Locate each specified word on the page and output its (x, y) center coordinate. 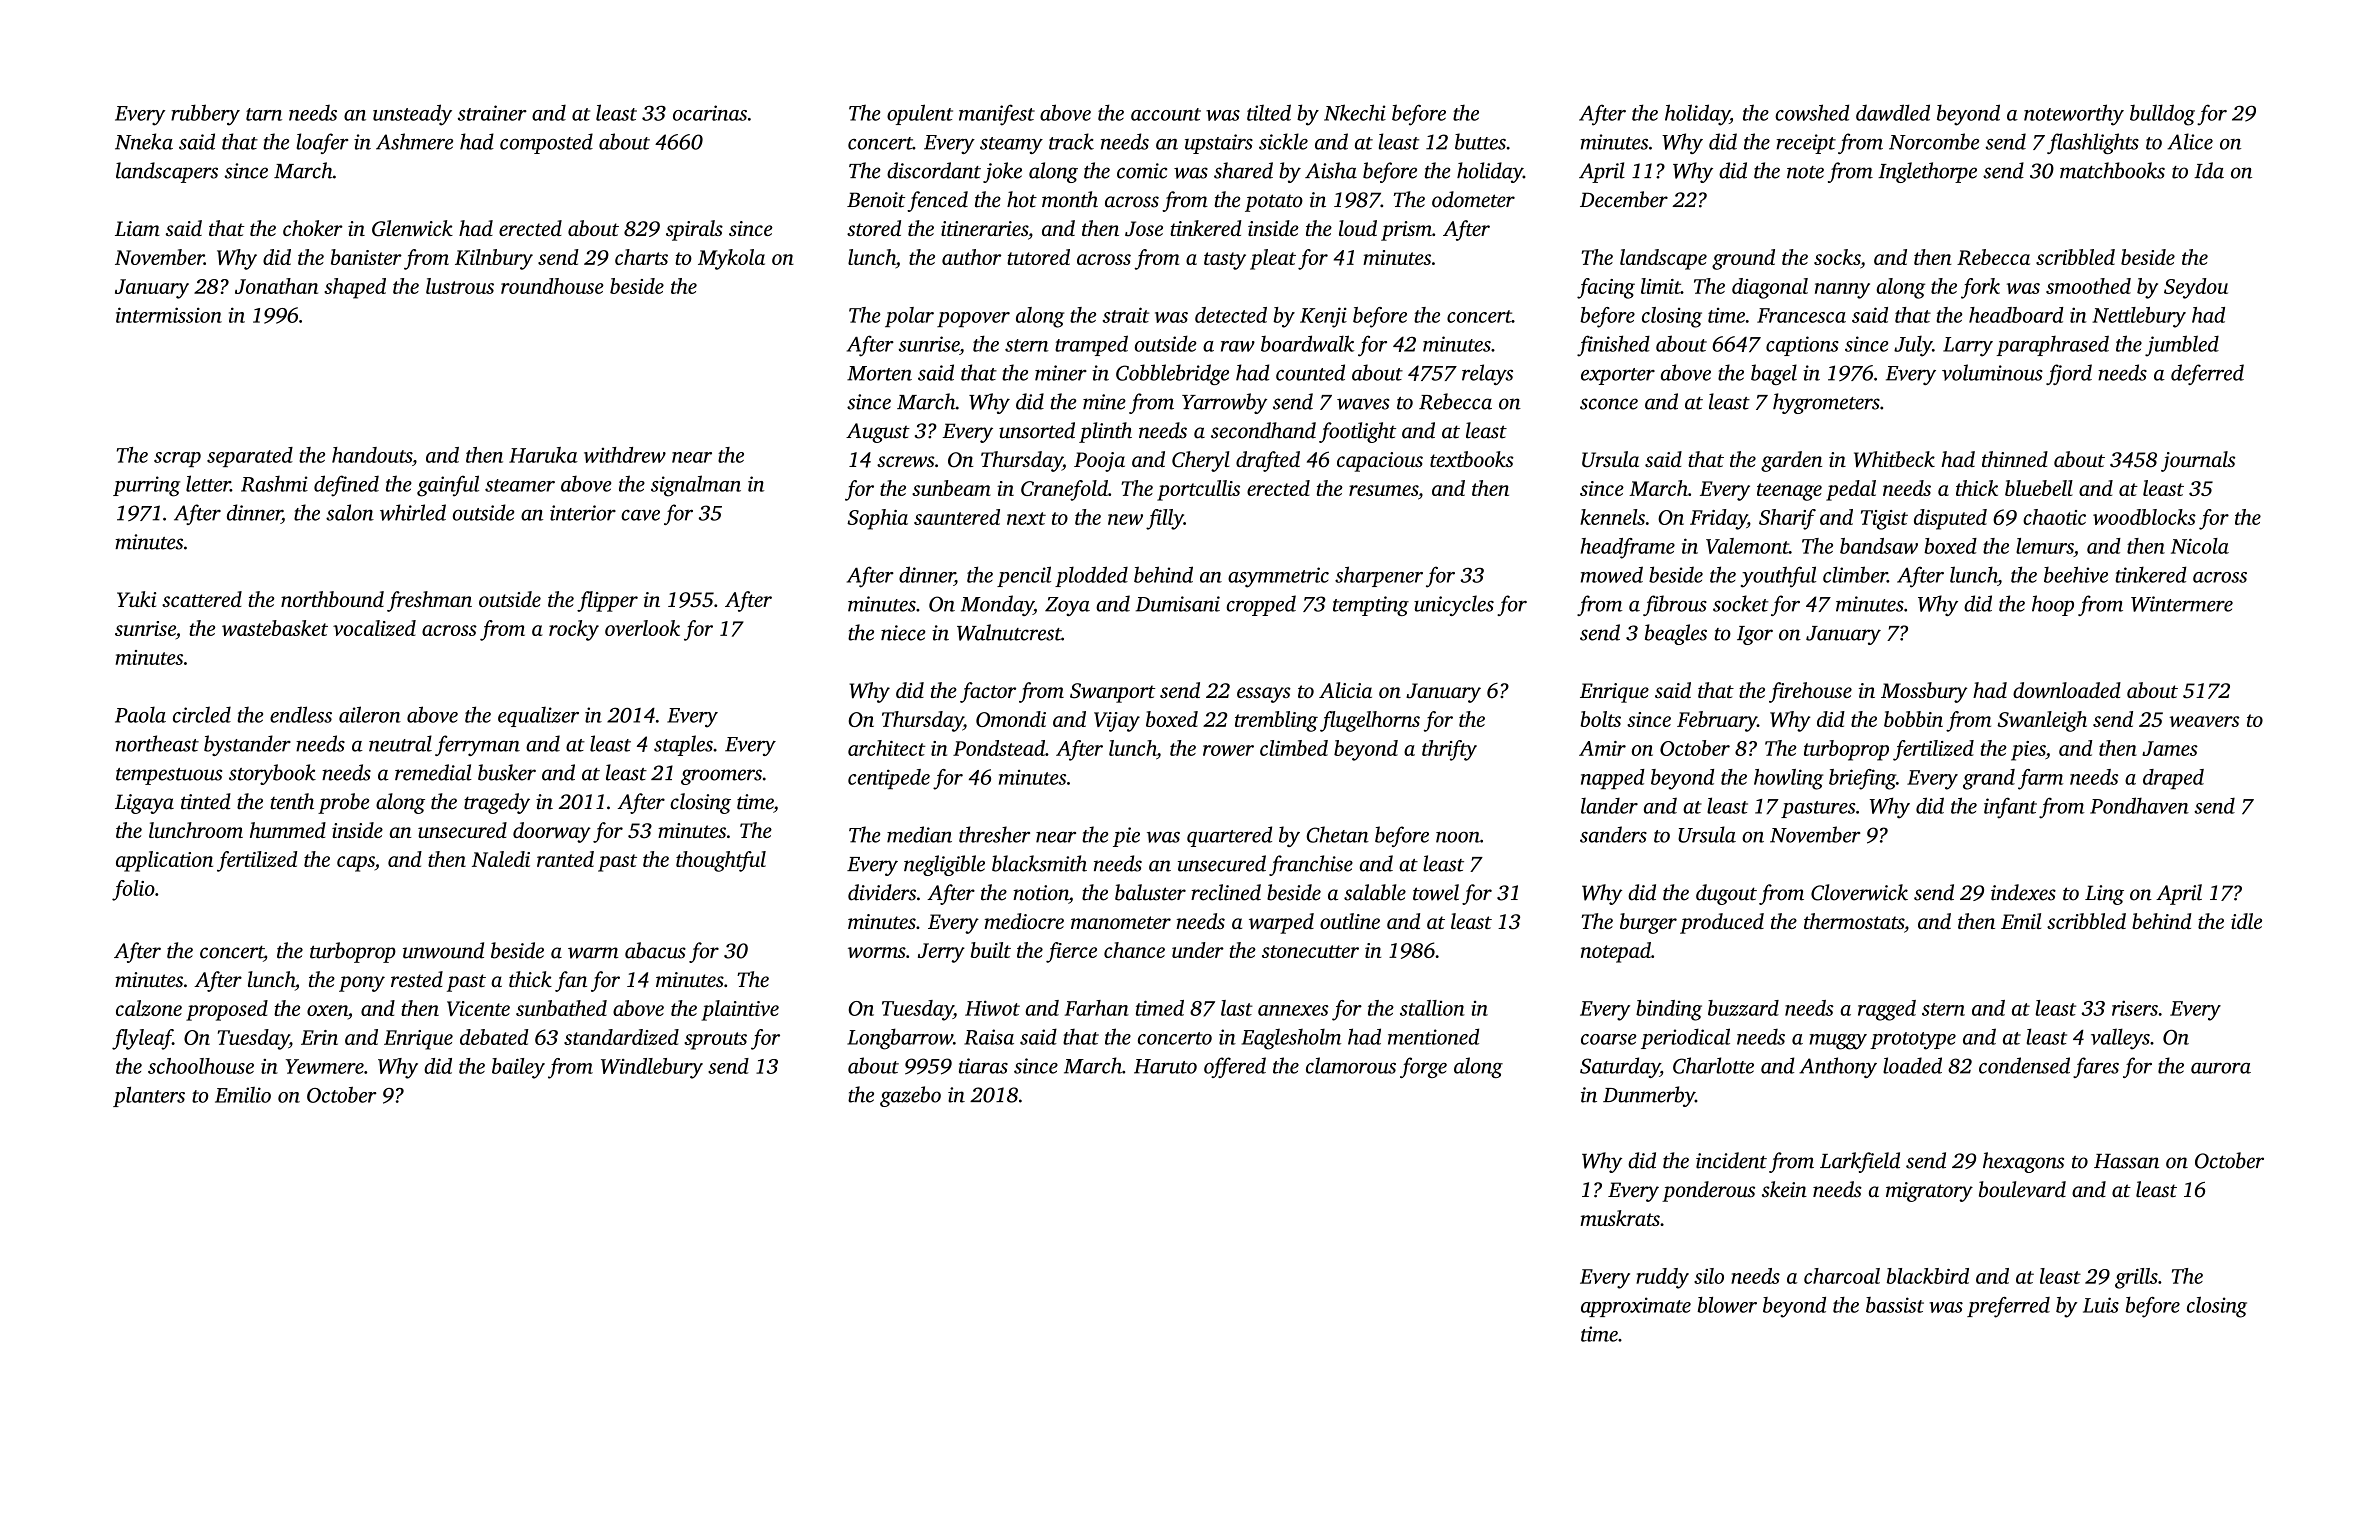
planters (149, 1096)
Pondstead (999, 748)
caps (356, 864)
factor (988, 692)
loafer (322, 143)
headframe (1628, 548)
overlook (642, 628)
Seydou (2196, 288)
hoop (2053, 605)
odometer (1473, 199)
